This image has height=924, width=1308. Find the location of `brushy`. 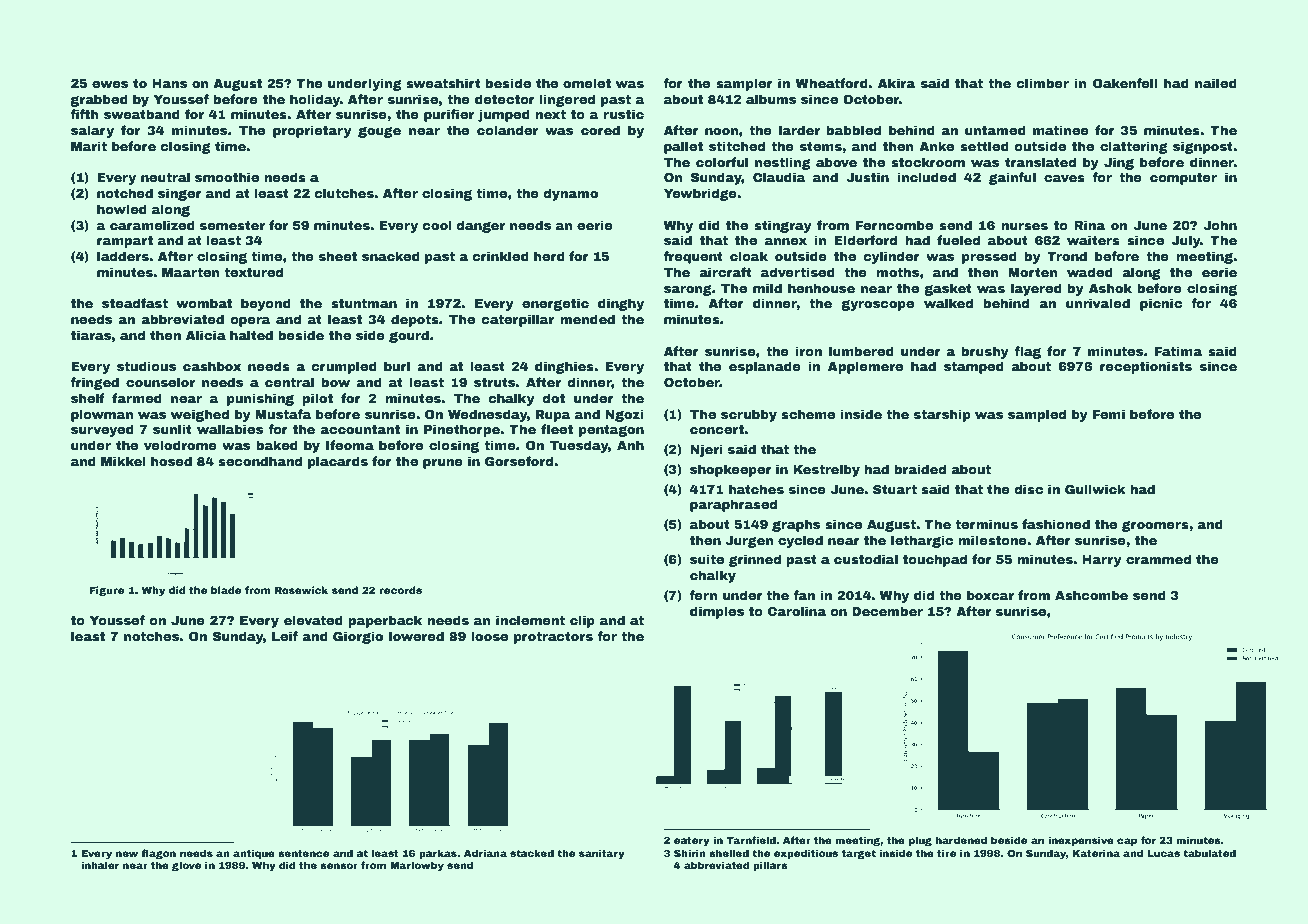

brushy is located at coordinates (985, 352).
